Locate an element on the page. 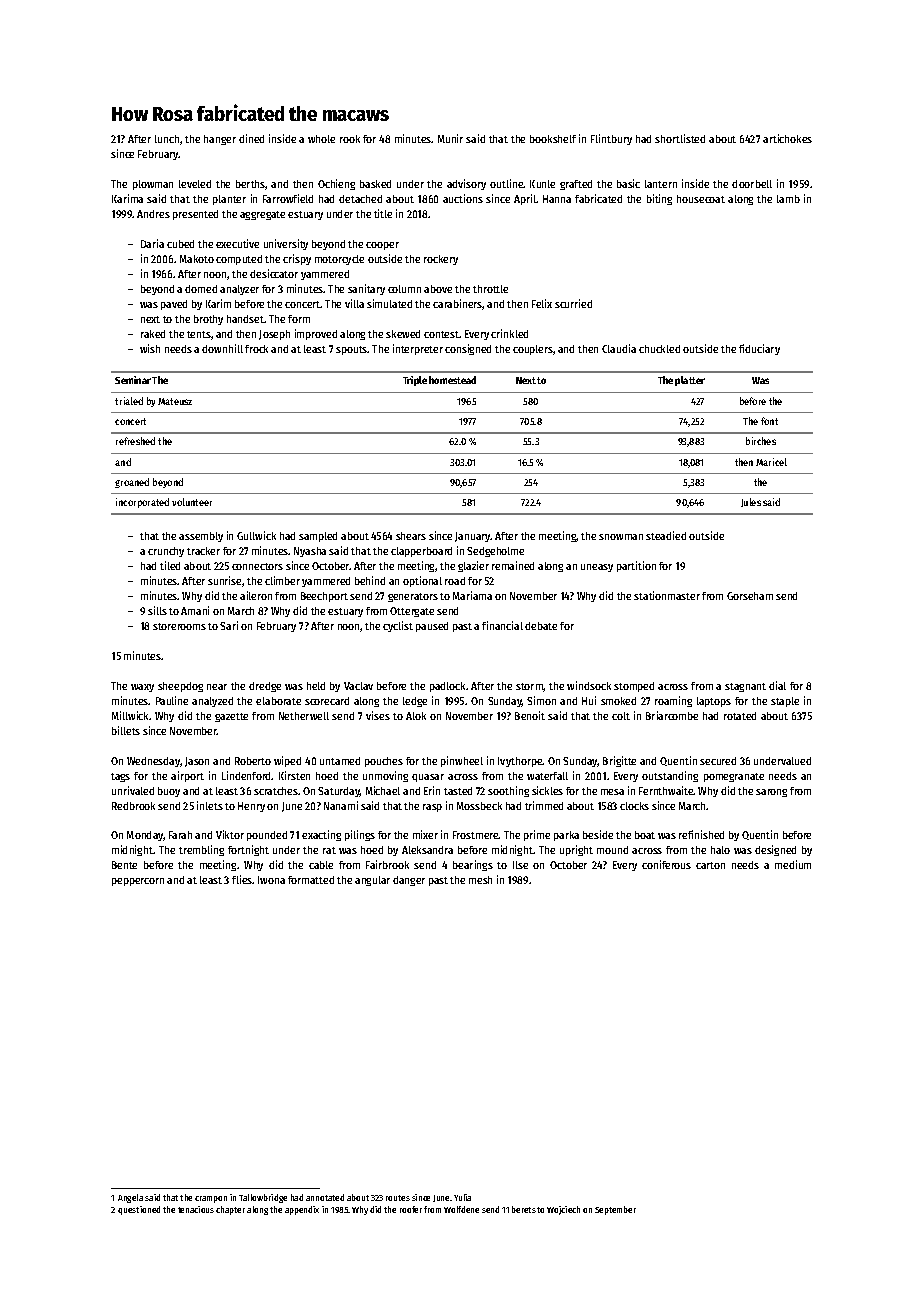 The width and height of the document is (924, 1308). fiduciary is located at coordinates (759, 349).
